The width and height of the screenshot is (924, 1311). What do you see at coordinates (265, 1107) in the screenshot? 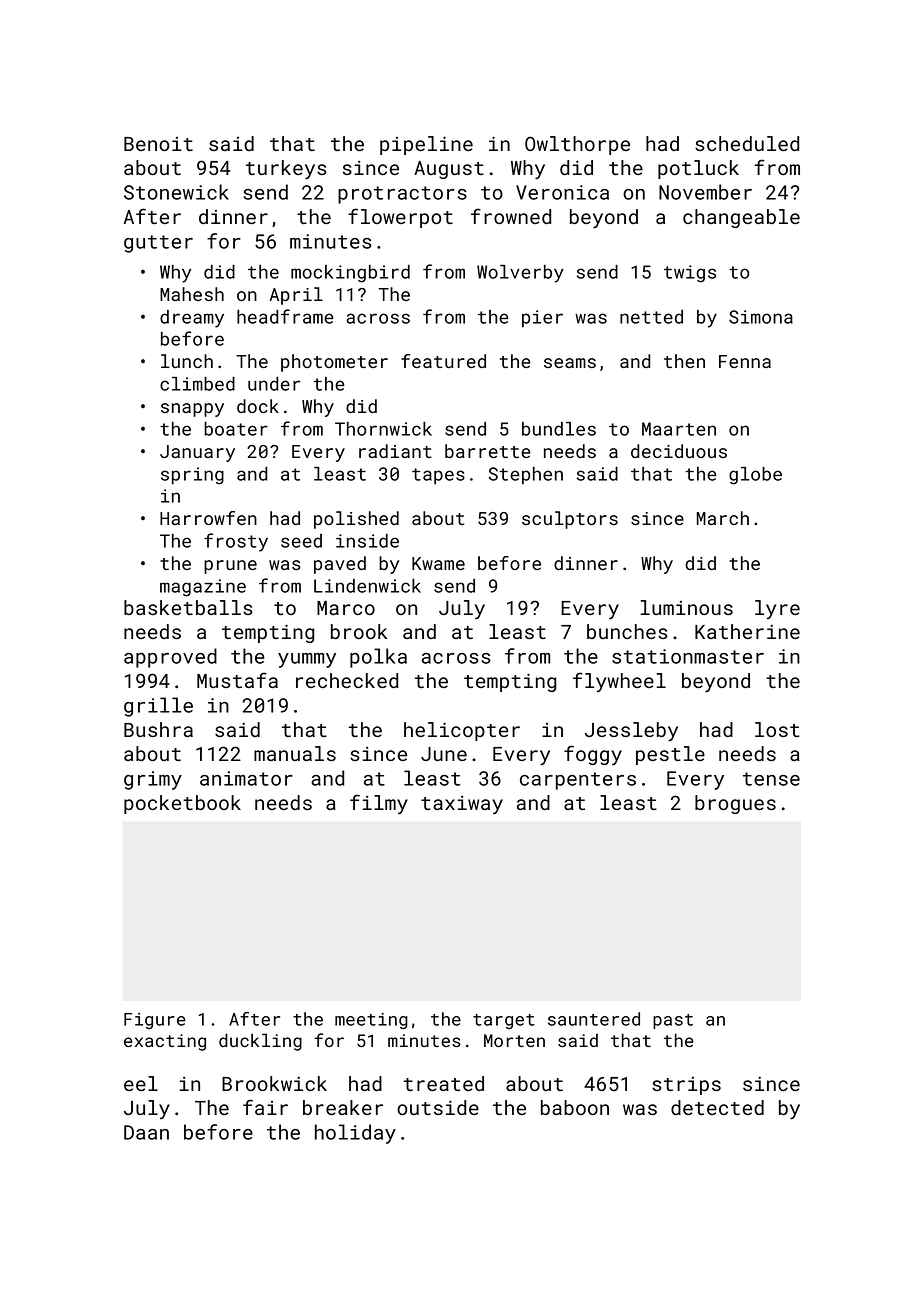
I see `fair` at bounding box center [265, 1107].
